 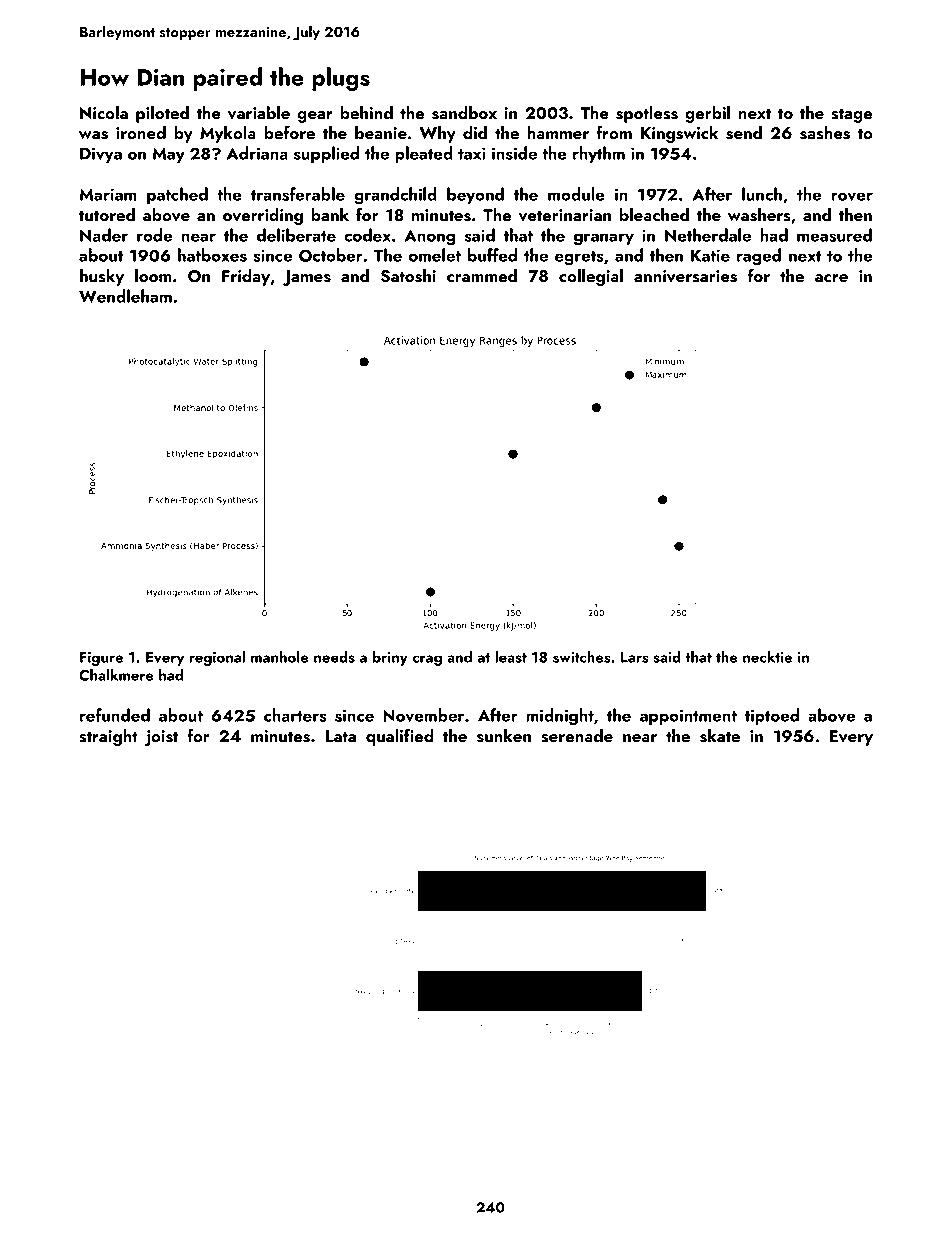 What do you see at coordinates (831, 278) in the image?
I see `acre` at bounding box center [831, 278].
